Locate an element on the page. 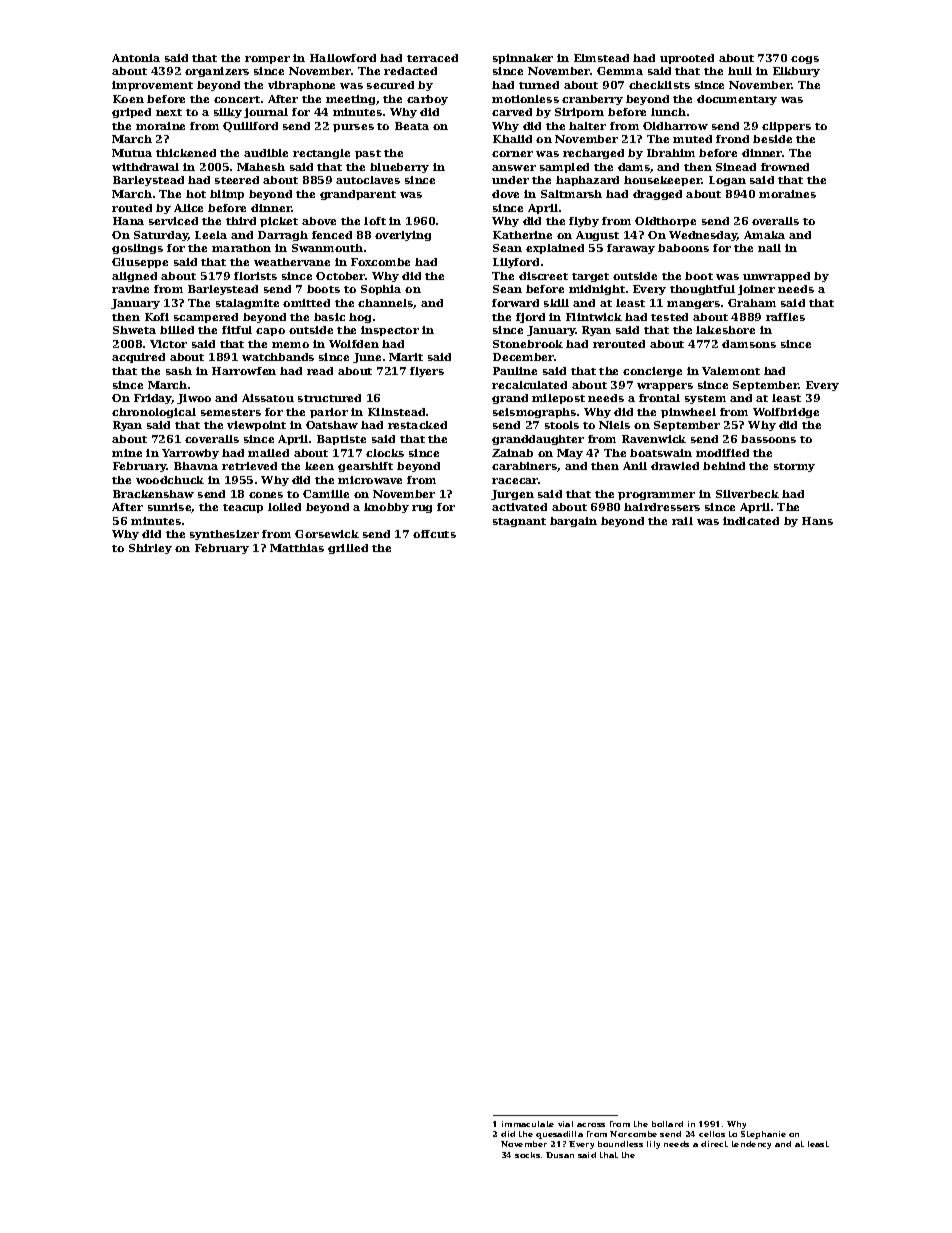  blueberry is located at coordinates (399, 168).
